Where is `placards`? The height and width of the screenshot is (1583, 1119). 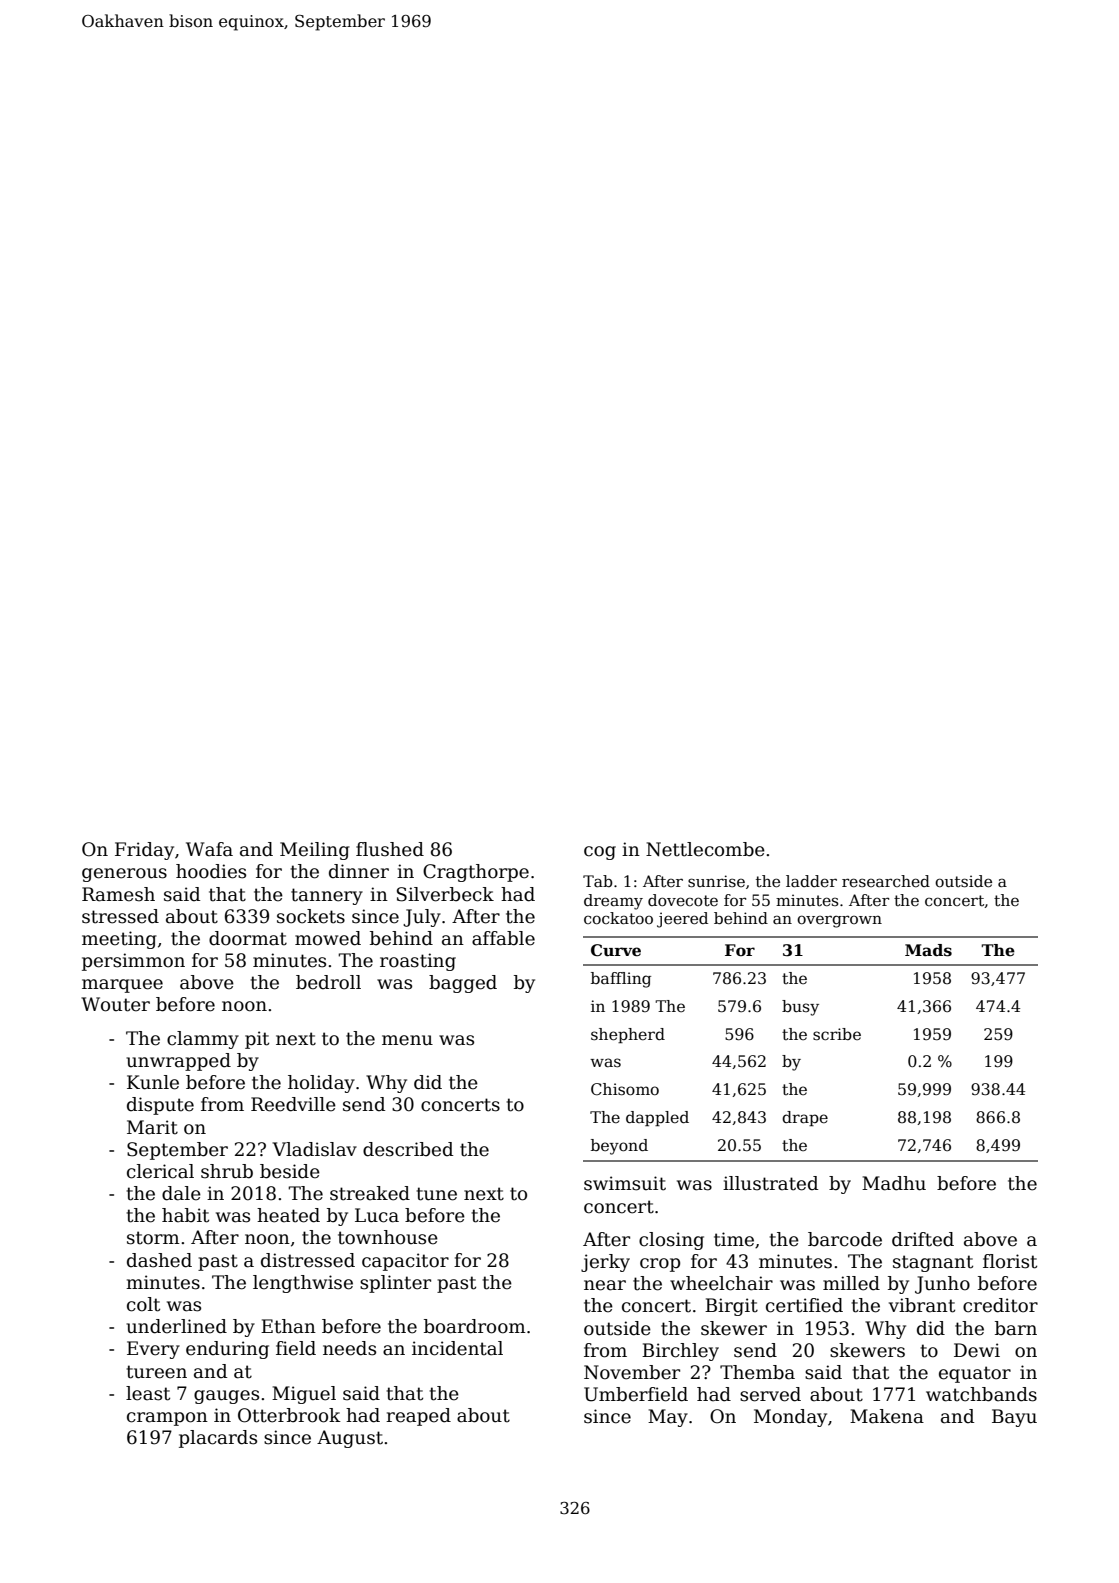 placards is located at coordinates (218, 1439).
